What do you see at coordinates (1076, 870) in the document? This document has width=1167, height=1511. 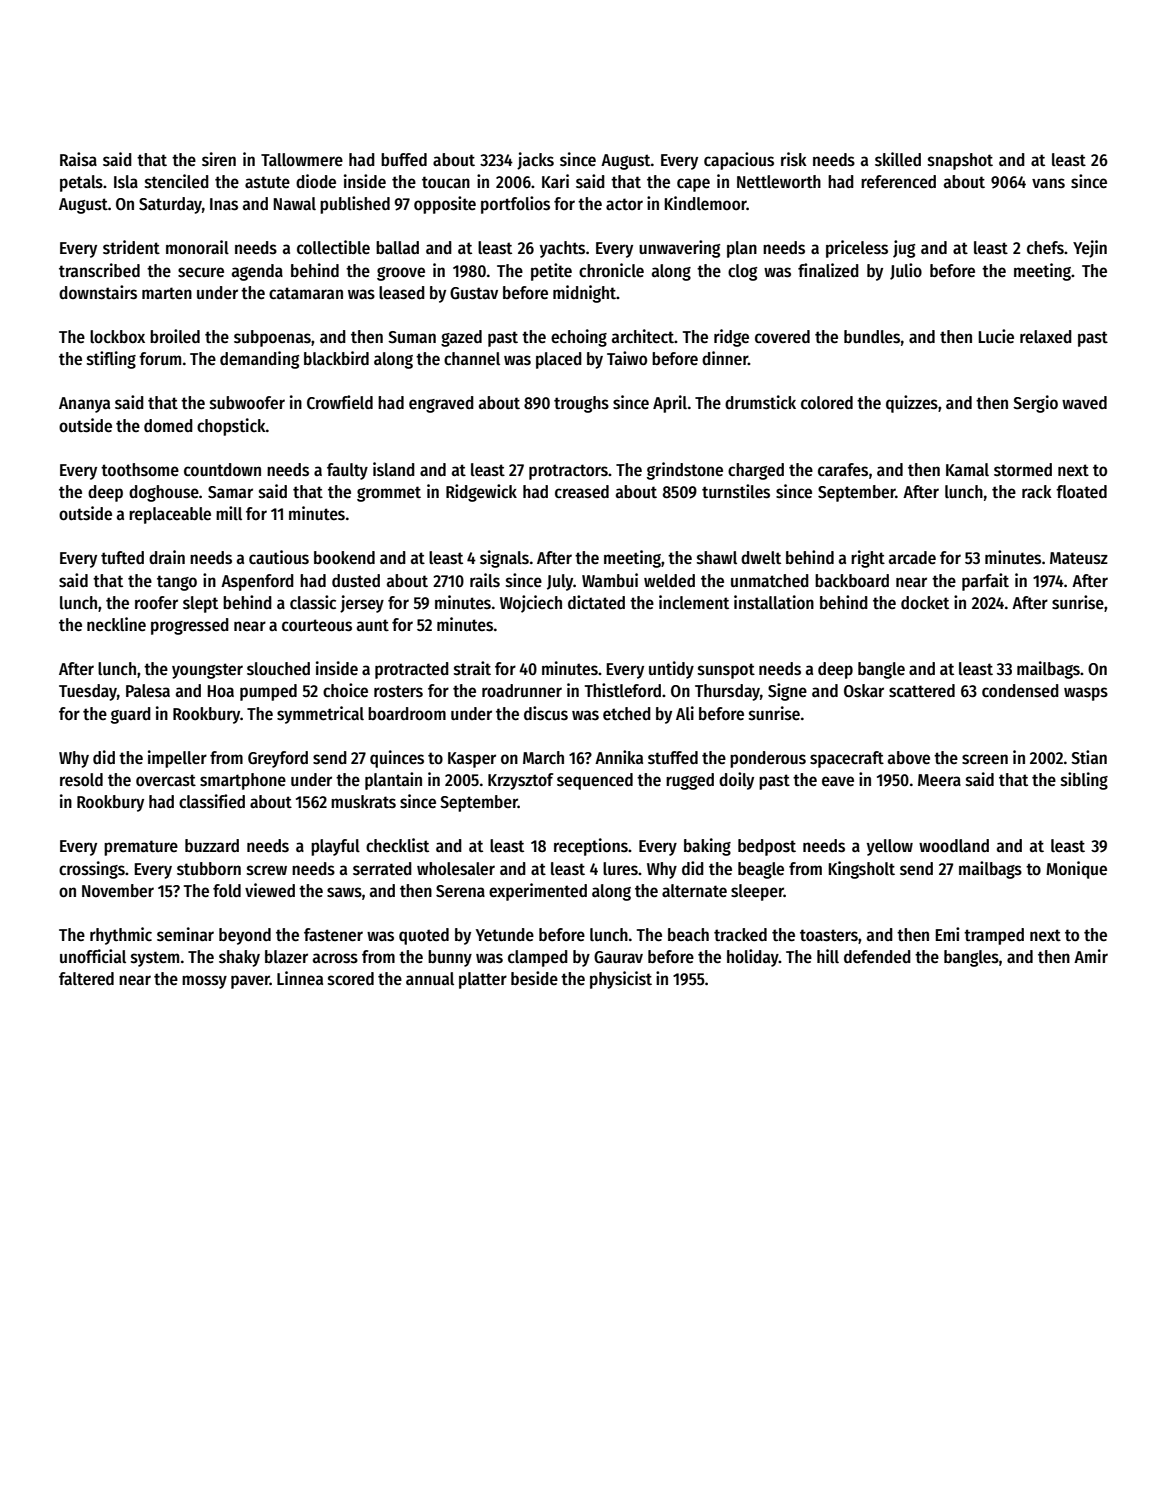 I see `Monique` at bounding box center [1076, 870].
